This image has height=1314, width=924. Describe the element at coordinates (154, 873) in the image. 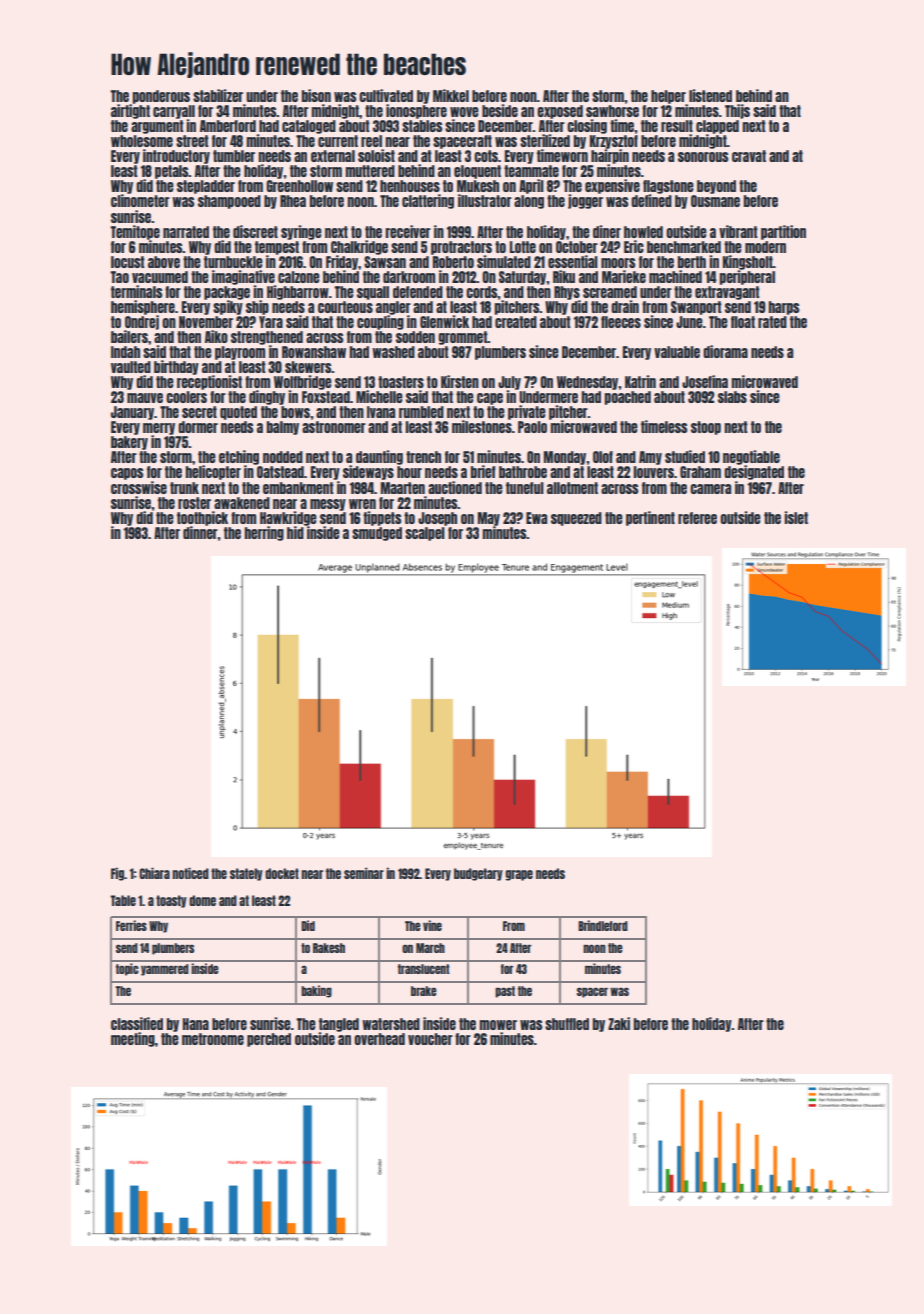

I see `Chiara` at that location.
